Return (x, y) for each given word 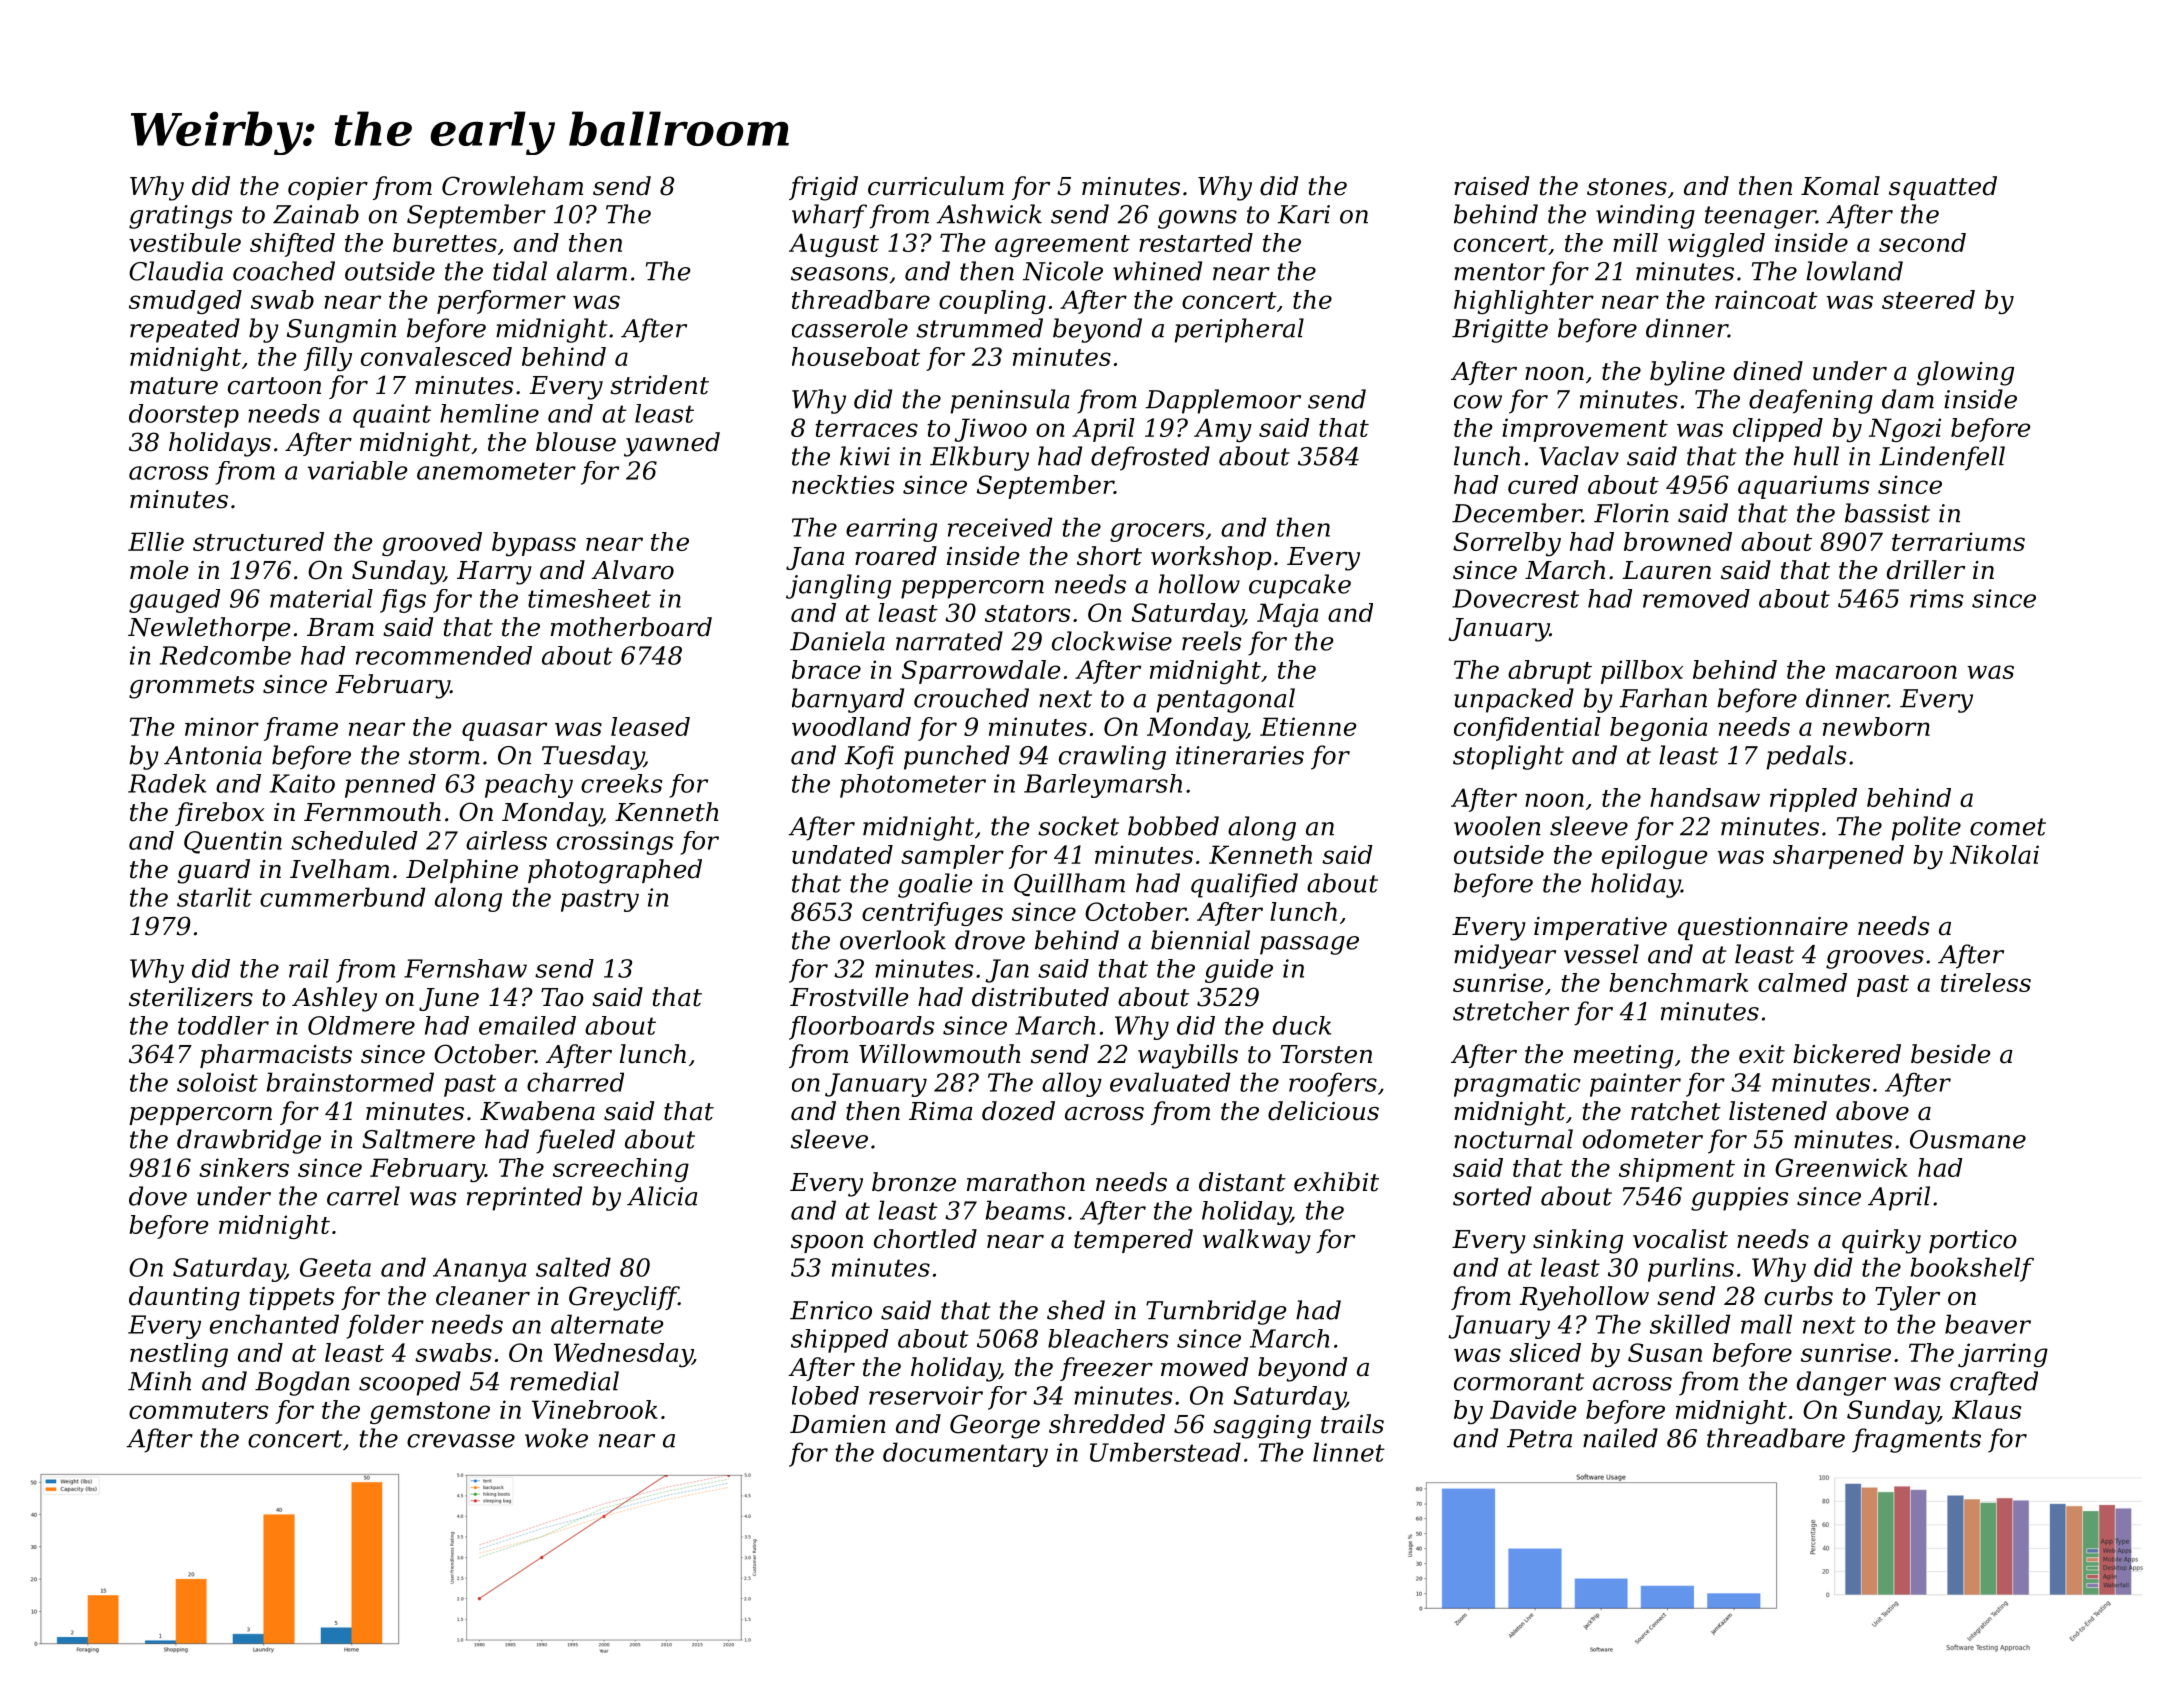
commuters (198, 1410)
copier (328, 188)
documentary (965, 1454)
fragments (1916, 1440)
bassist (1887, 513)
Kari (1304, 214)
